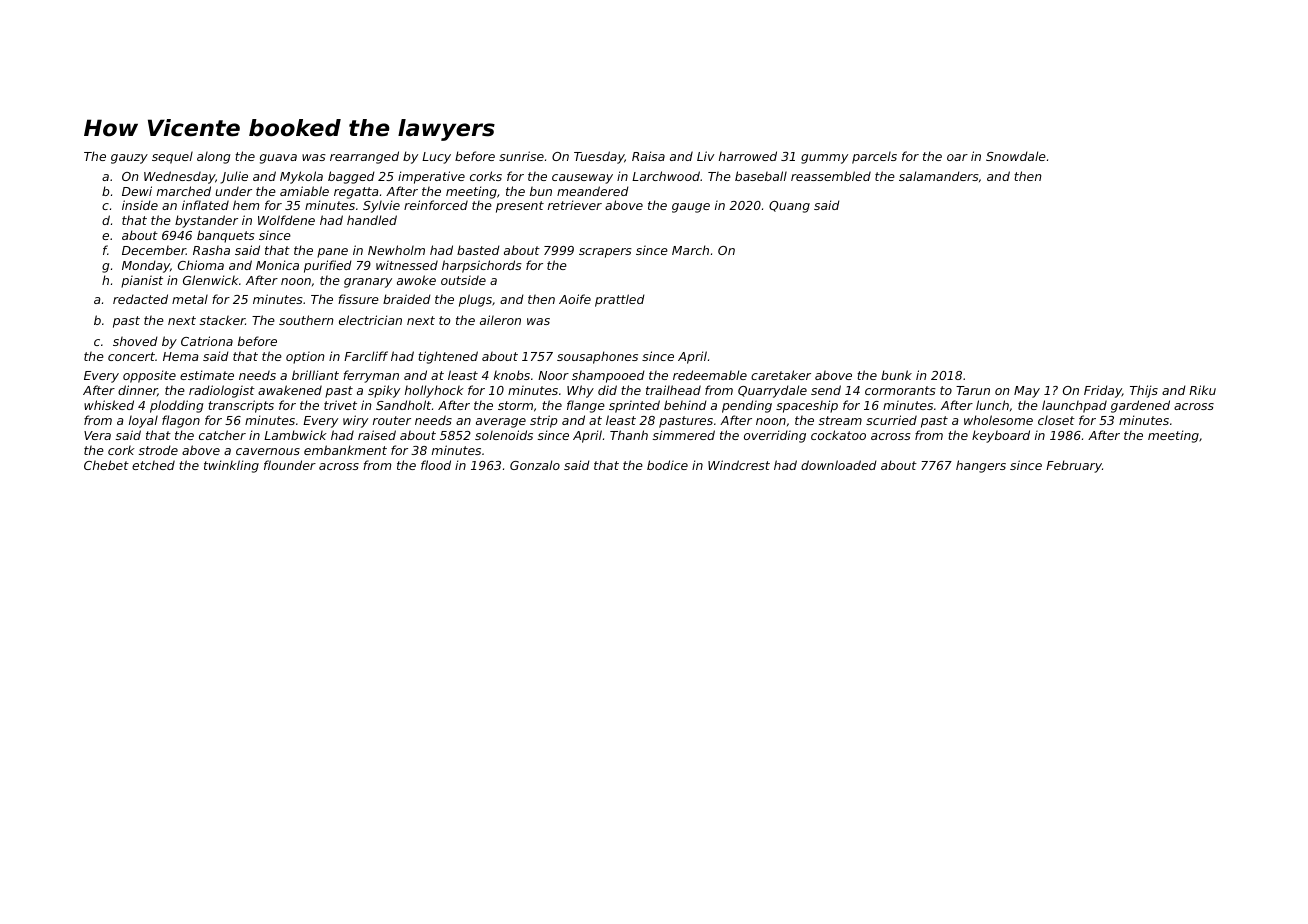 Image resolution: width=1308 pixels, height=924 pixels. What do you see at coordinates (140, 205) in the screenshot?
I see `inside` at bounding box center [140, 205].
